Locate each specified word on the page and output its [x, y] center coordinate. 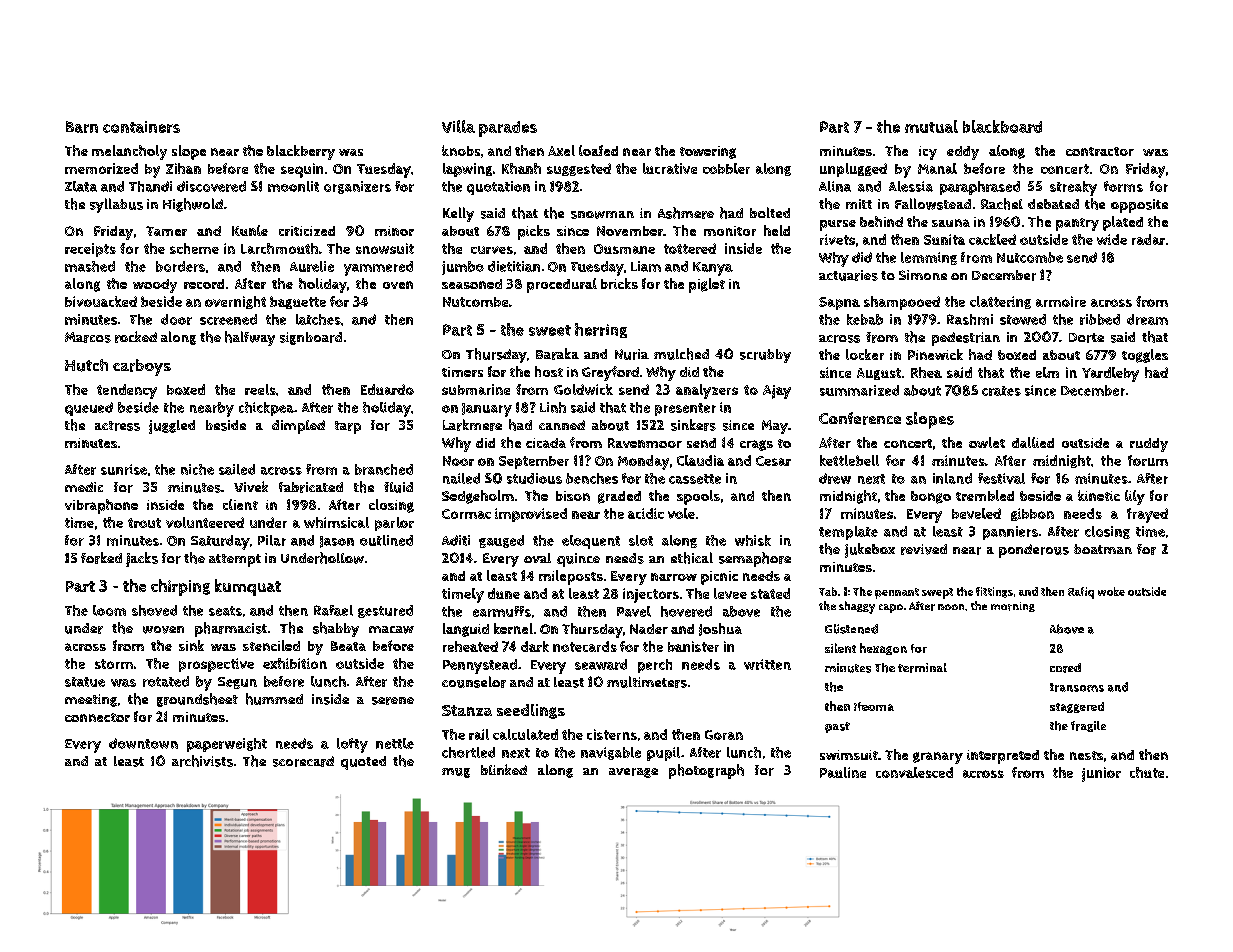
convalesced [914, 772]
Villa [458, 126]
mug [456, 773]
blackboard [1002, 126]
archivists [202, 761]
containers [141, 127]
